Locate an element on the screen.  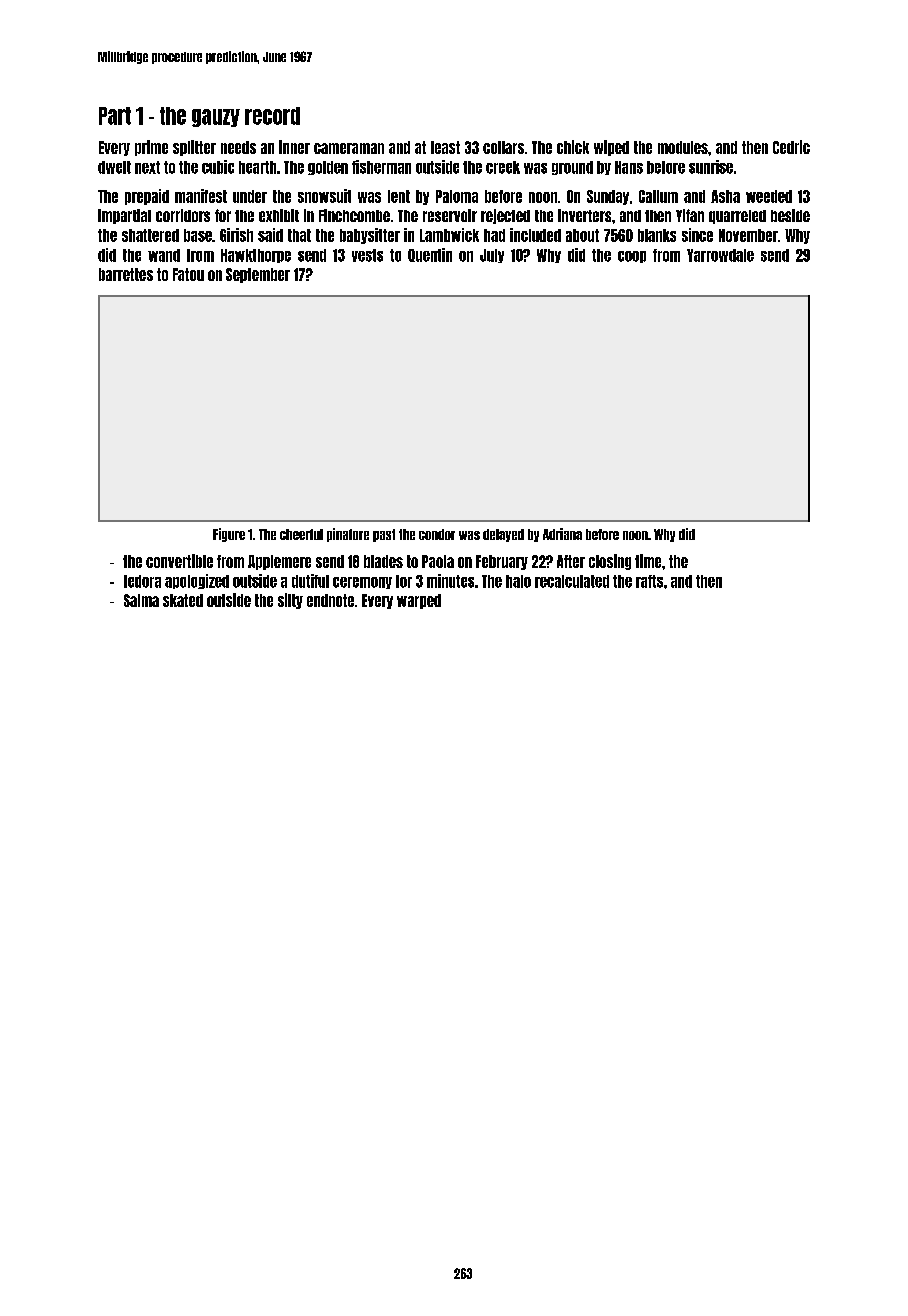
collars is located at coordinates (503, 147).
